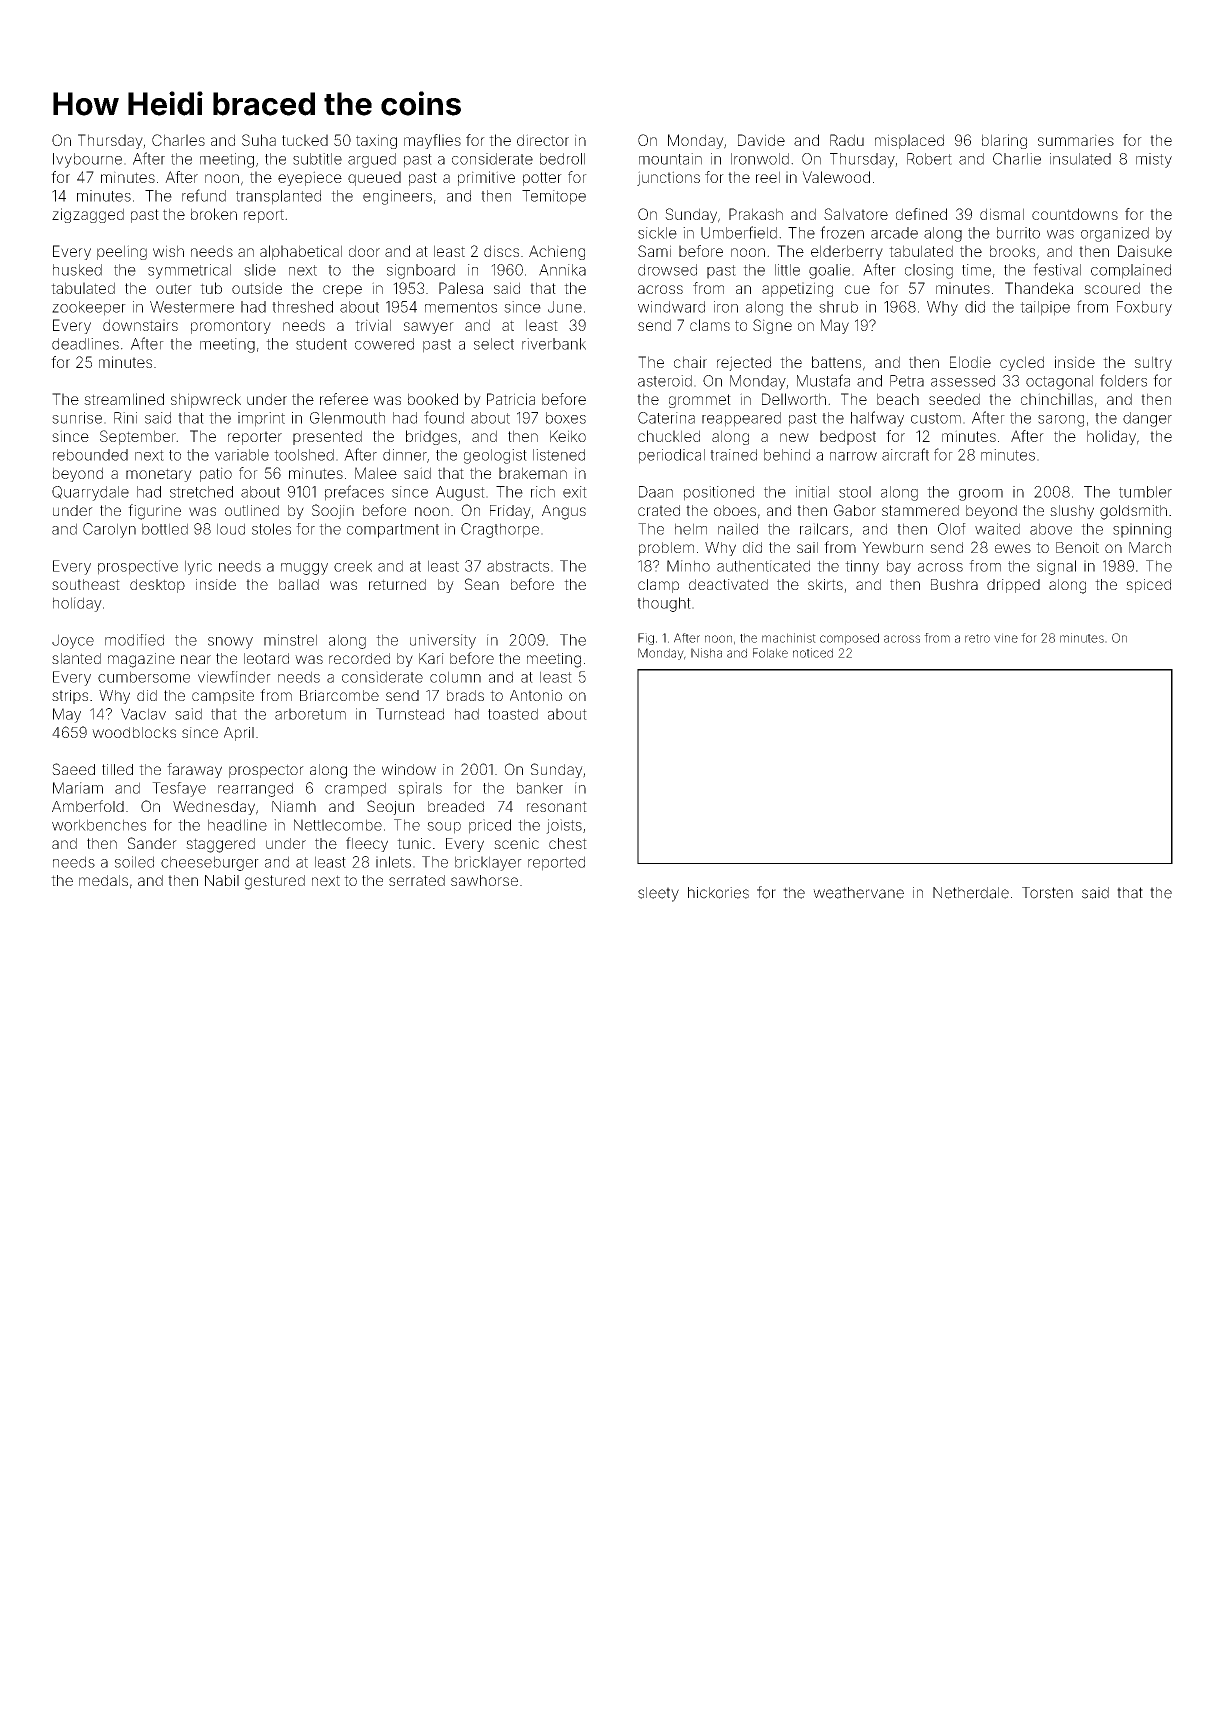 The image size is (1224, 1731). Describe the element at coordinates (88, 806) in the image. I see `Amberfold` at that location.
